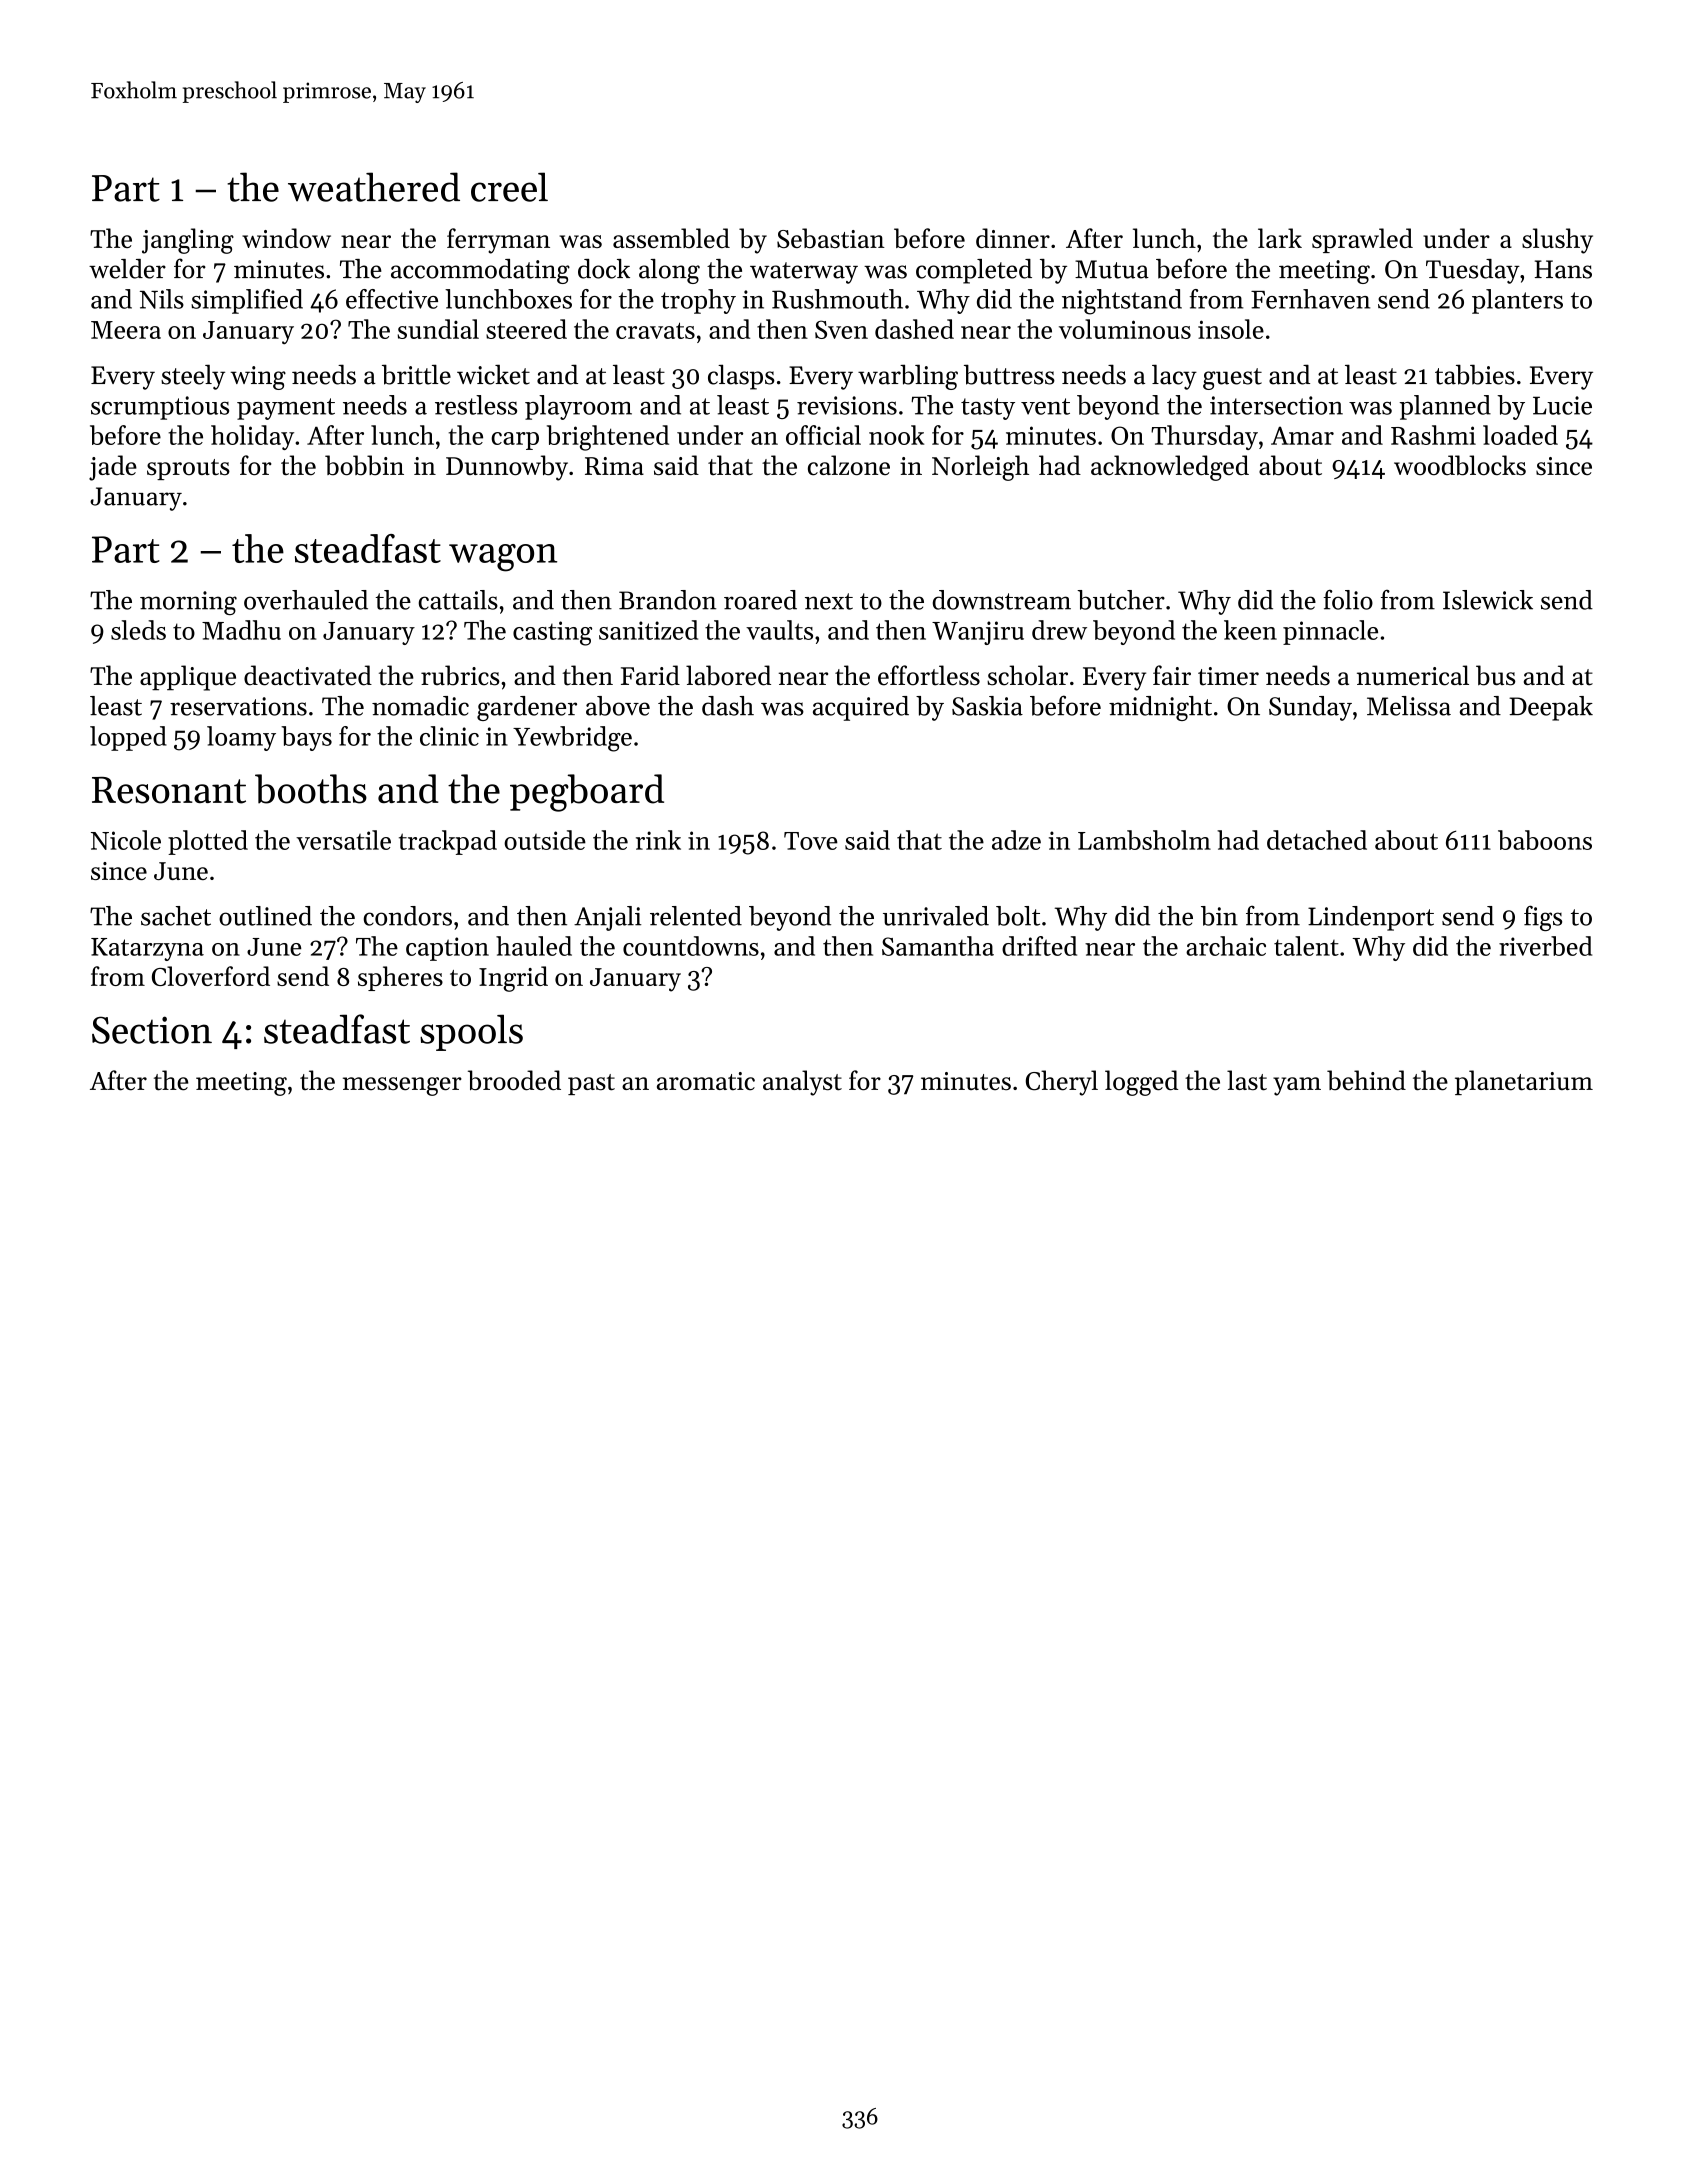  Describe the element at coordinates (374, 187) in the image. I see `weathered` at that location.
